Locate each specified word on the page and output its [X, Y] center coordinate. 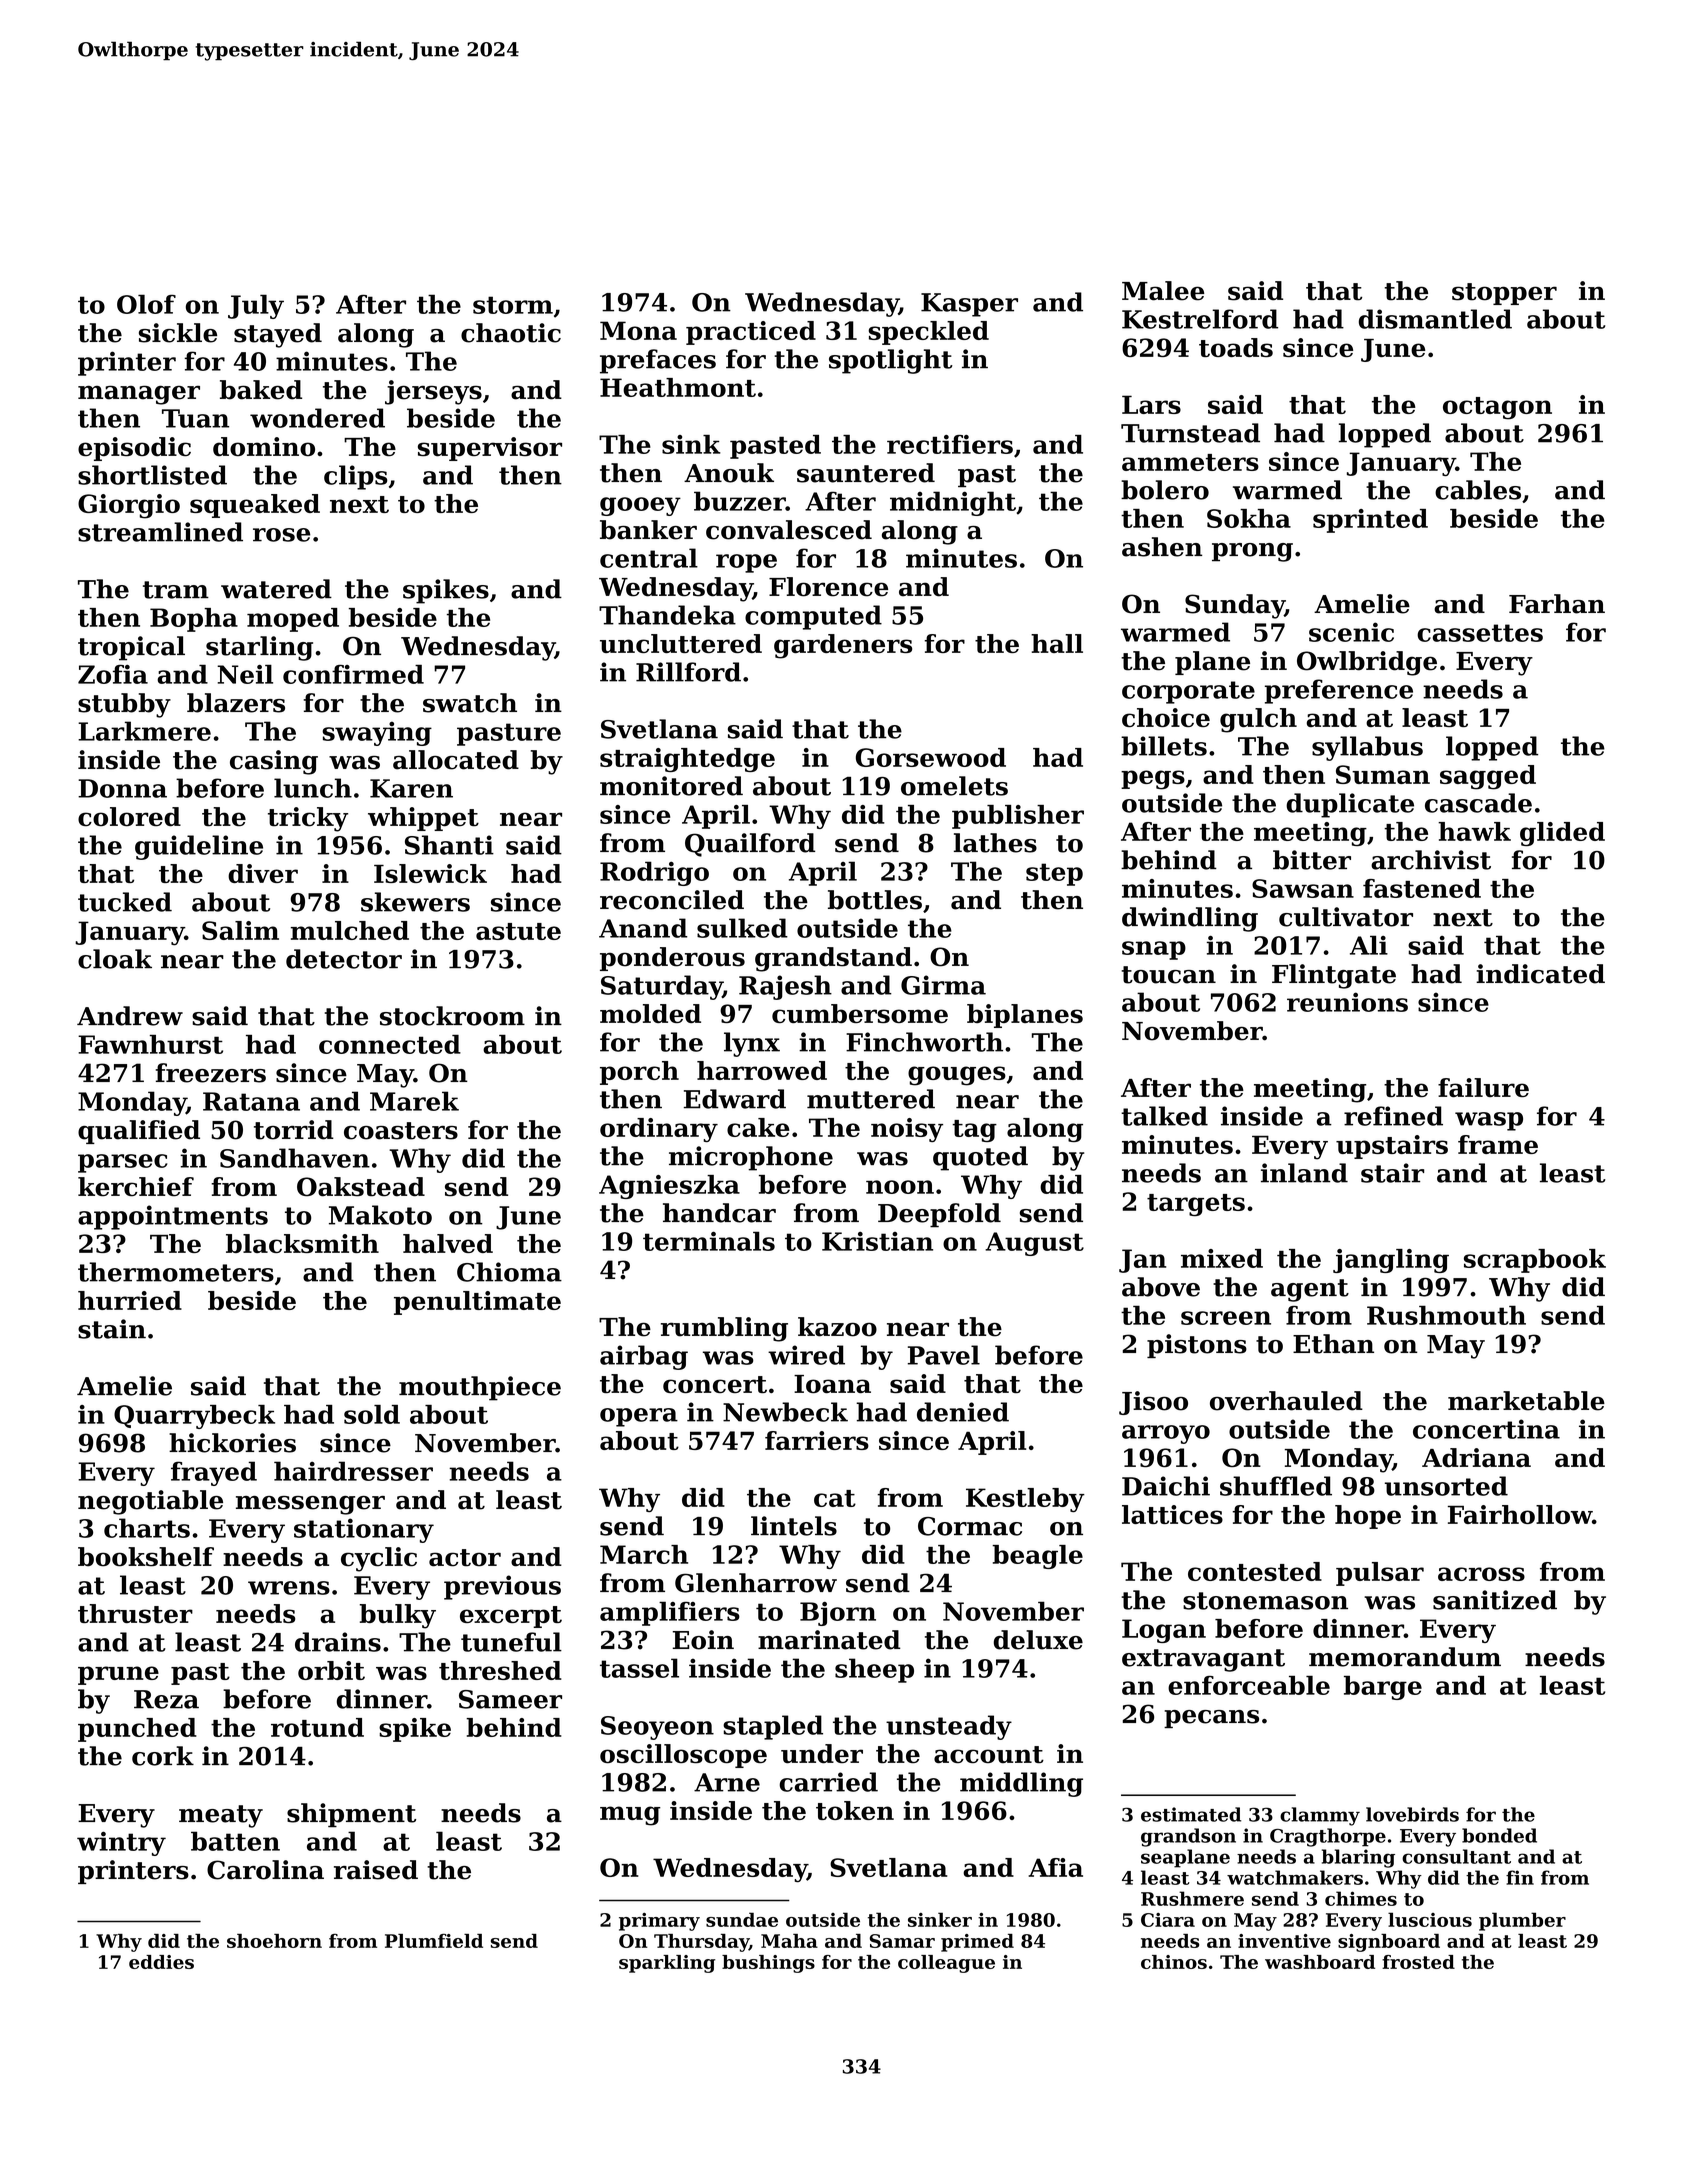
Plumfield [434, 1941]
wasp [1489, 1121]
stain [112, 1329]
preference [1339, 691]
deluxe [1038, 1640]
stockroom [452, 1016]
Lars [1151, 404]
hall [1057, 643]
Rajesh [785, 987]
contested [1255, 1571]
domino [264, 446]
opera [639, 1417]
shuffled [1276, 1486]
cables [1478, 490]
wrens [289, 1588]
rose [281, 535]
